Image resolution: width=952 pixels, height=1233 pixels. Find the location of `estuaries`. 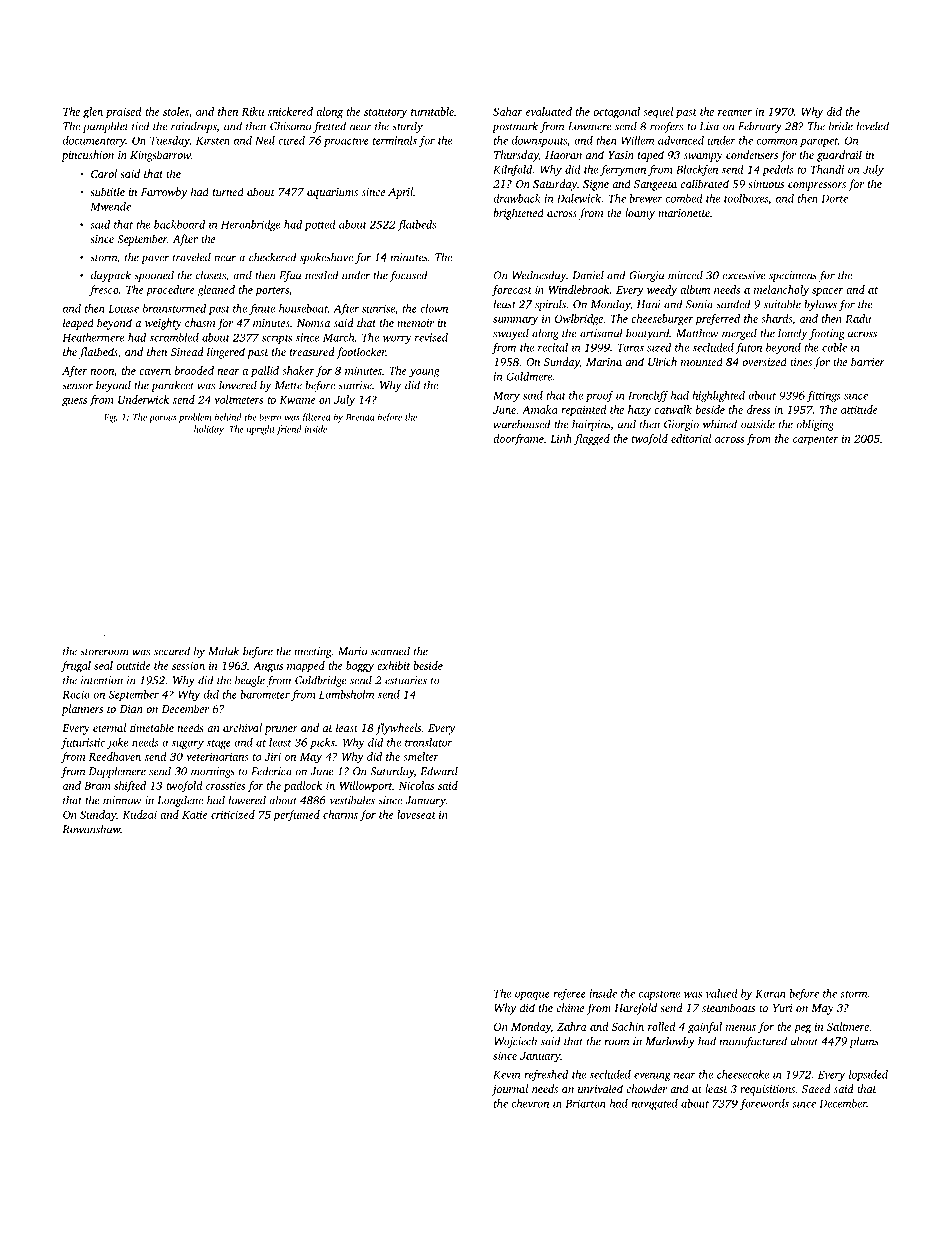

estuaries is located at coordinates (406, 680).
